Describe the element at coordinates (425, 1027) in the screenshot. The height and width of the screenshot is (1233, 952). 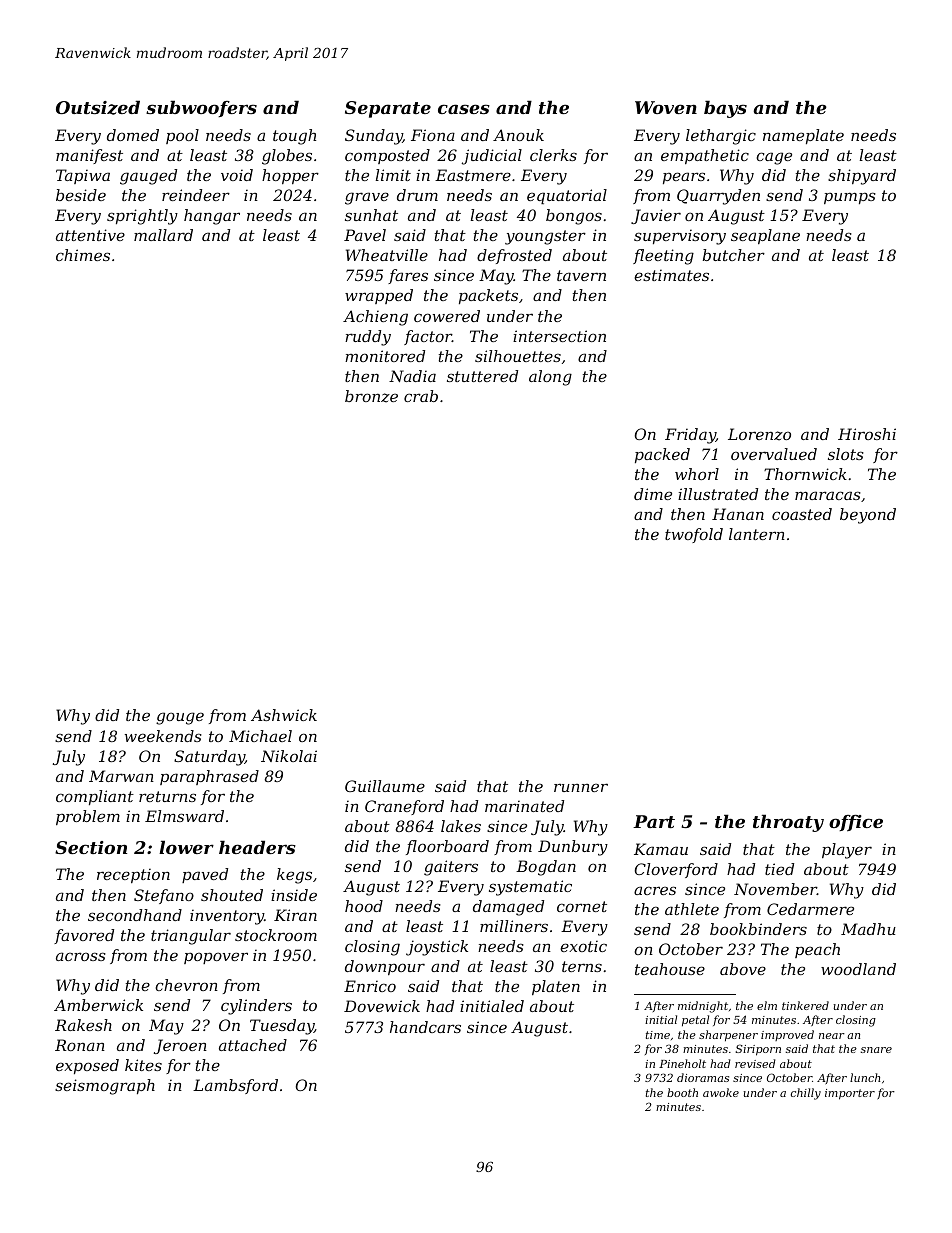
I see `handcars` at that location.
